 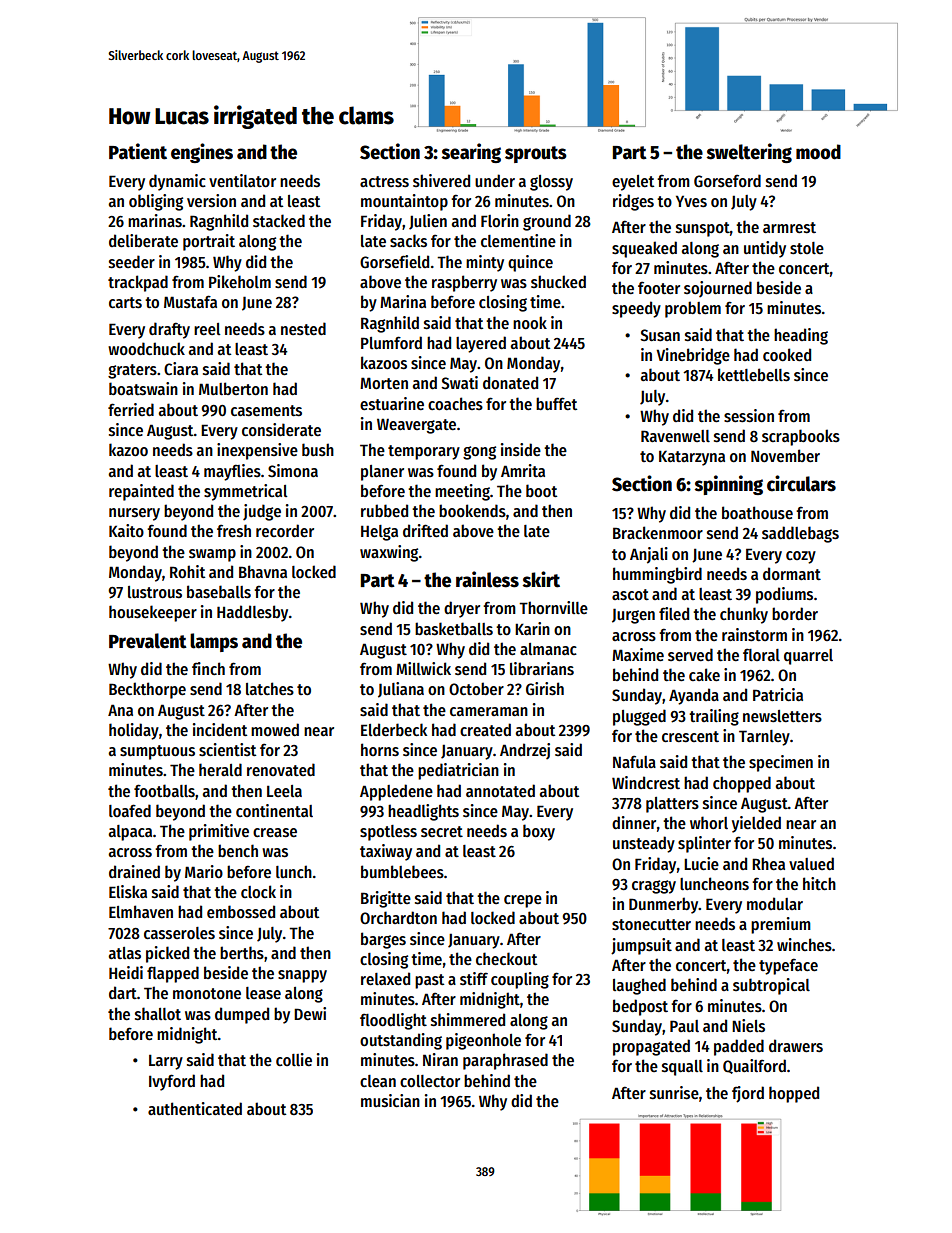 I want to click on actress, so click(x=384, y=182).
